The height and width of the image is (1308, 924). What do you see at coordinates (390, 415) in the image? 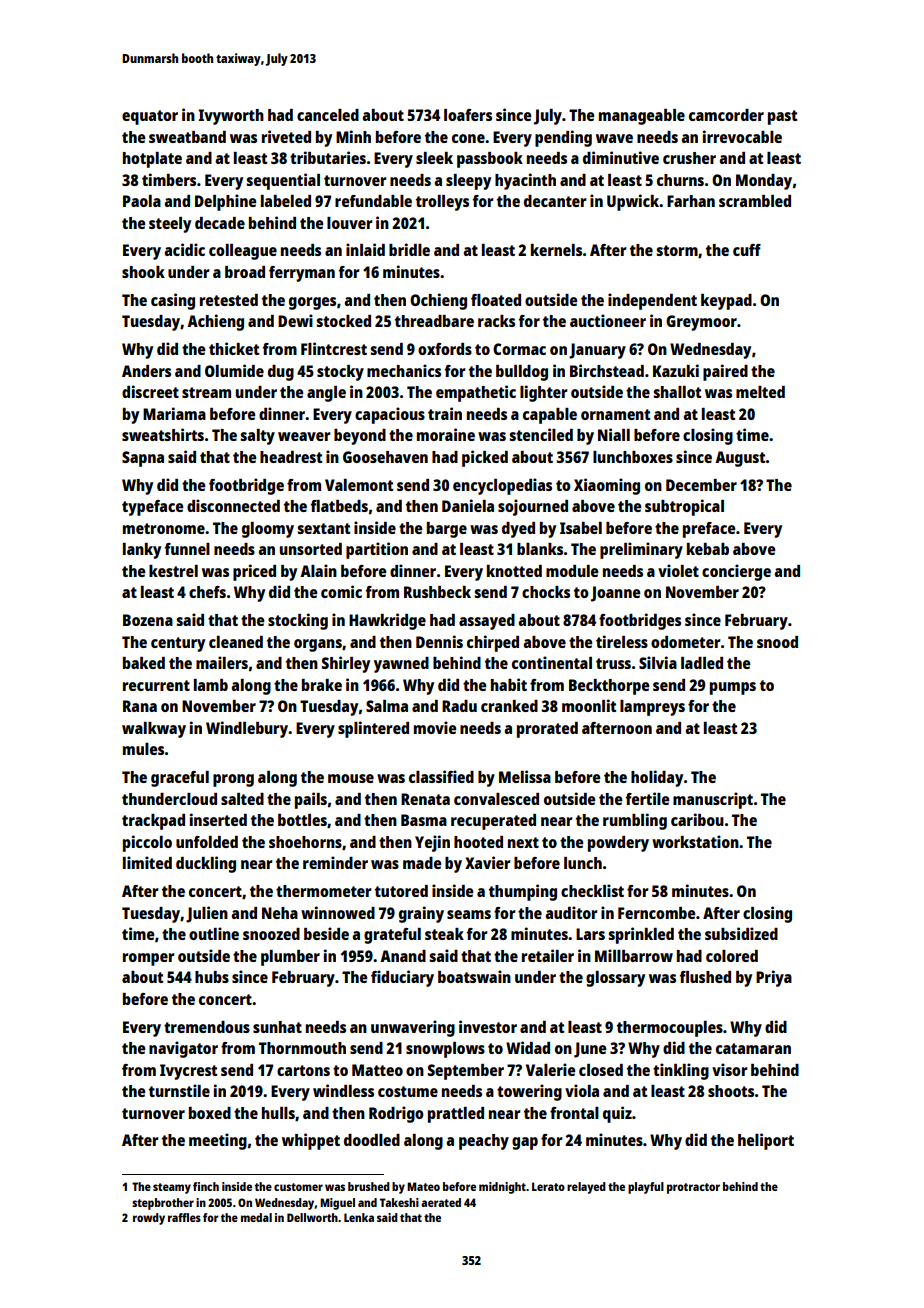
I see `capacious` at bounding box center [390, 415].
